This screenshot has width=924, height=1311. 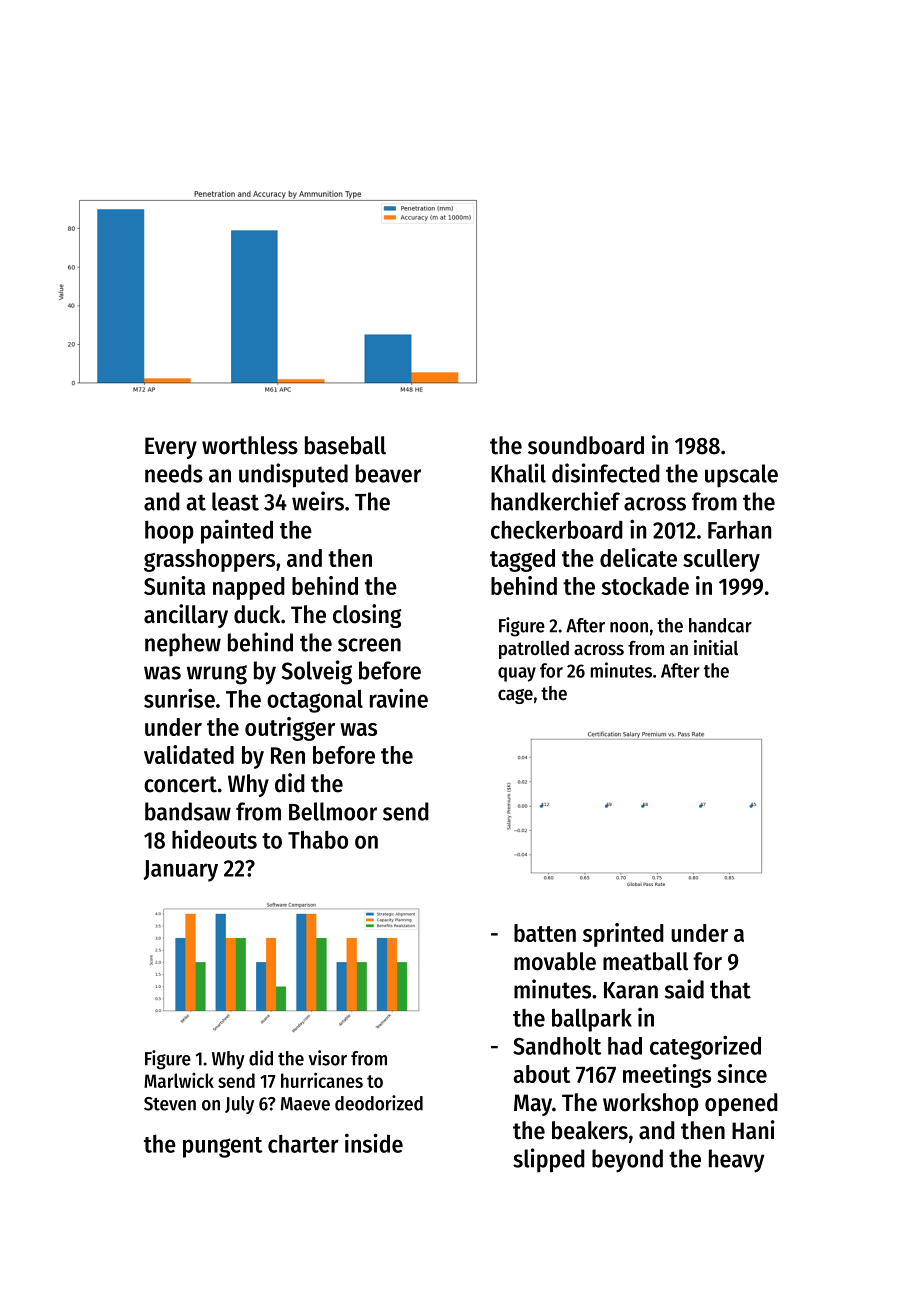 I want to click on batten, so click(x=545, y=933).
